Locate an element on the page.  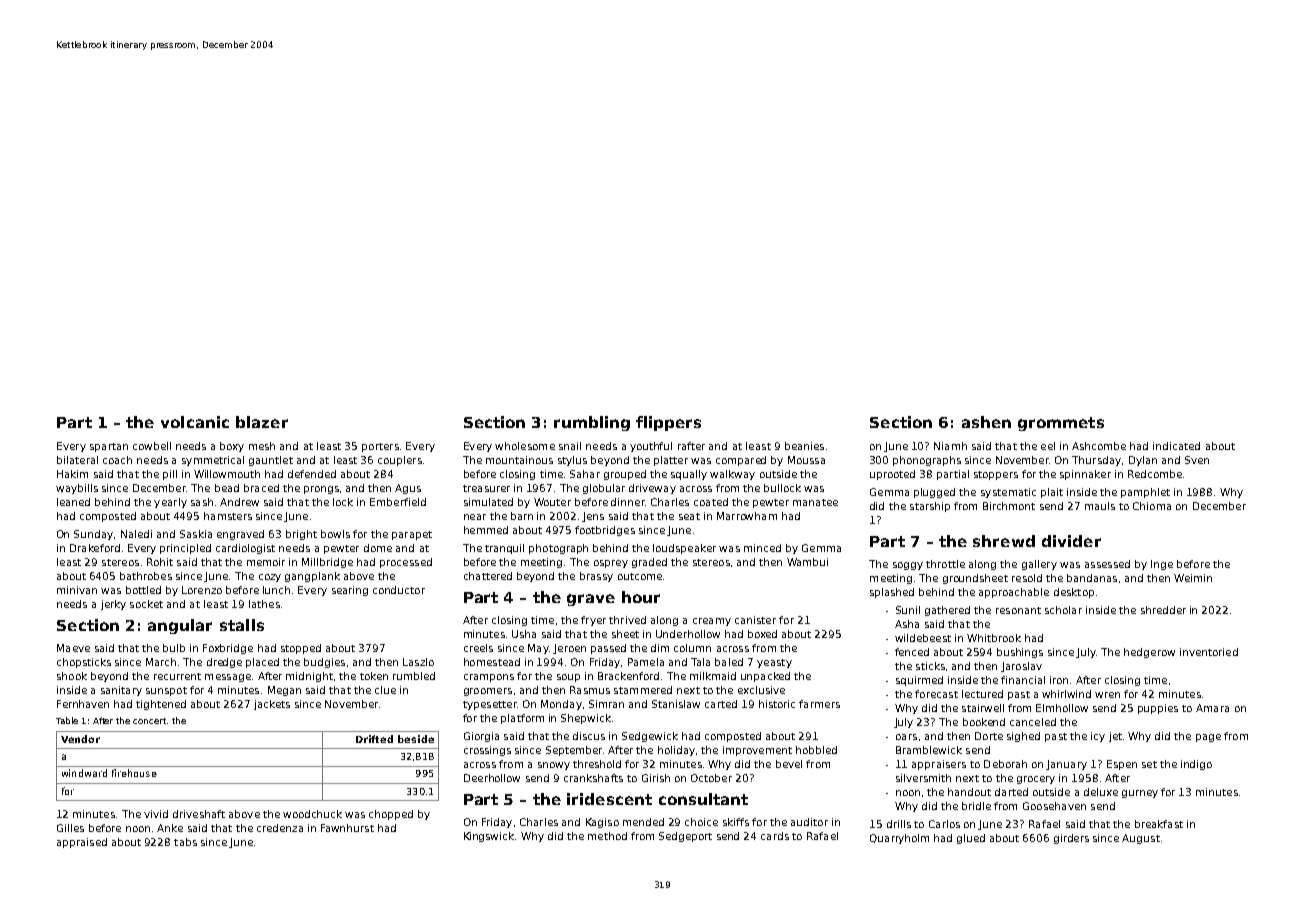
grommets is located at coordinates (1061, 424).
